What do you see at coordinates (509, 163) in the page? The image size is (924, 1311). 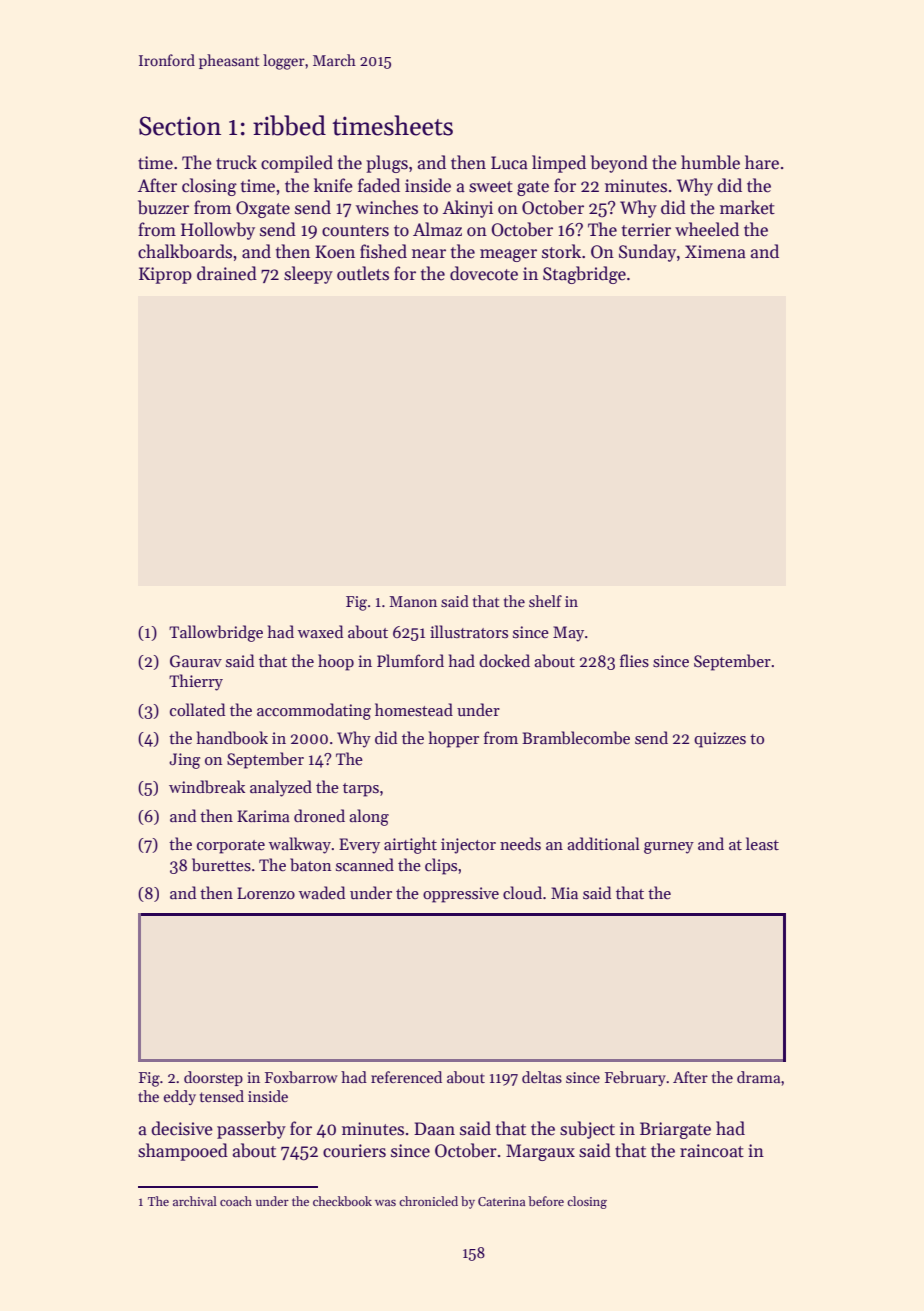 I see `Luca` at bounding box center [509, 163].
